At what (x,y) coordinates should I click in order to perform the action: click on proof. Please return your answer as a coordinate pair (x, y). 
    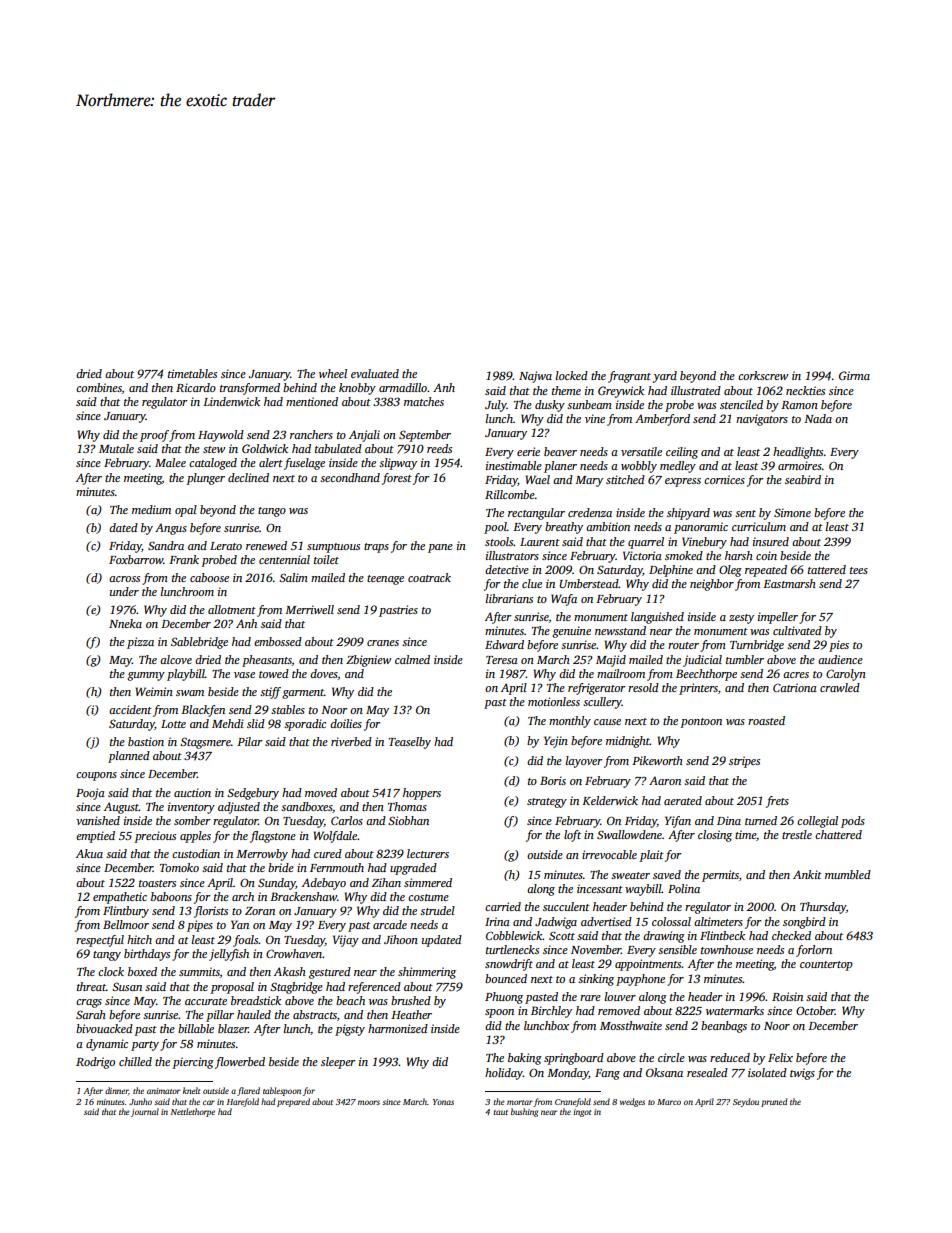
    Looking at the image, I should click on (154, 436).
